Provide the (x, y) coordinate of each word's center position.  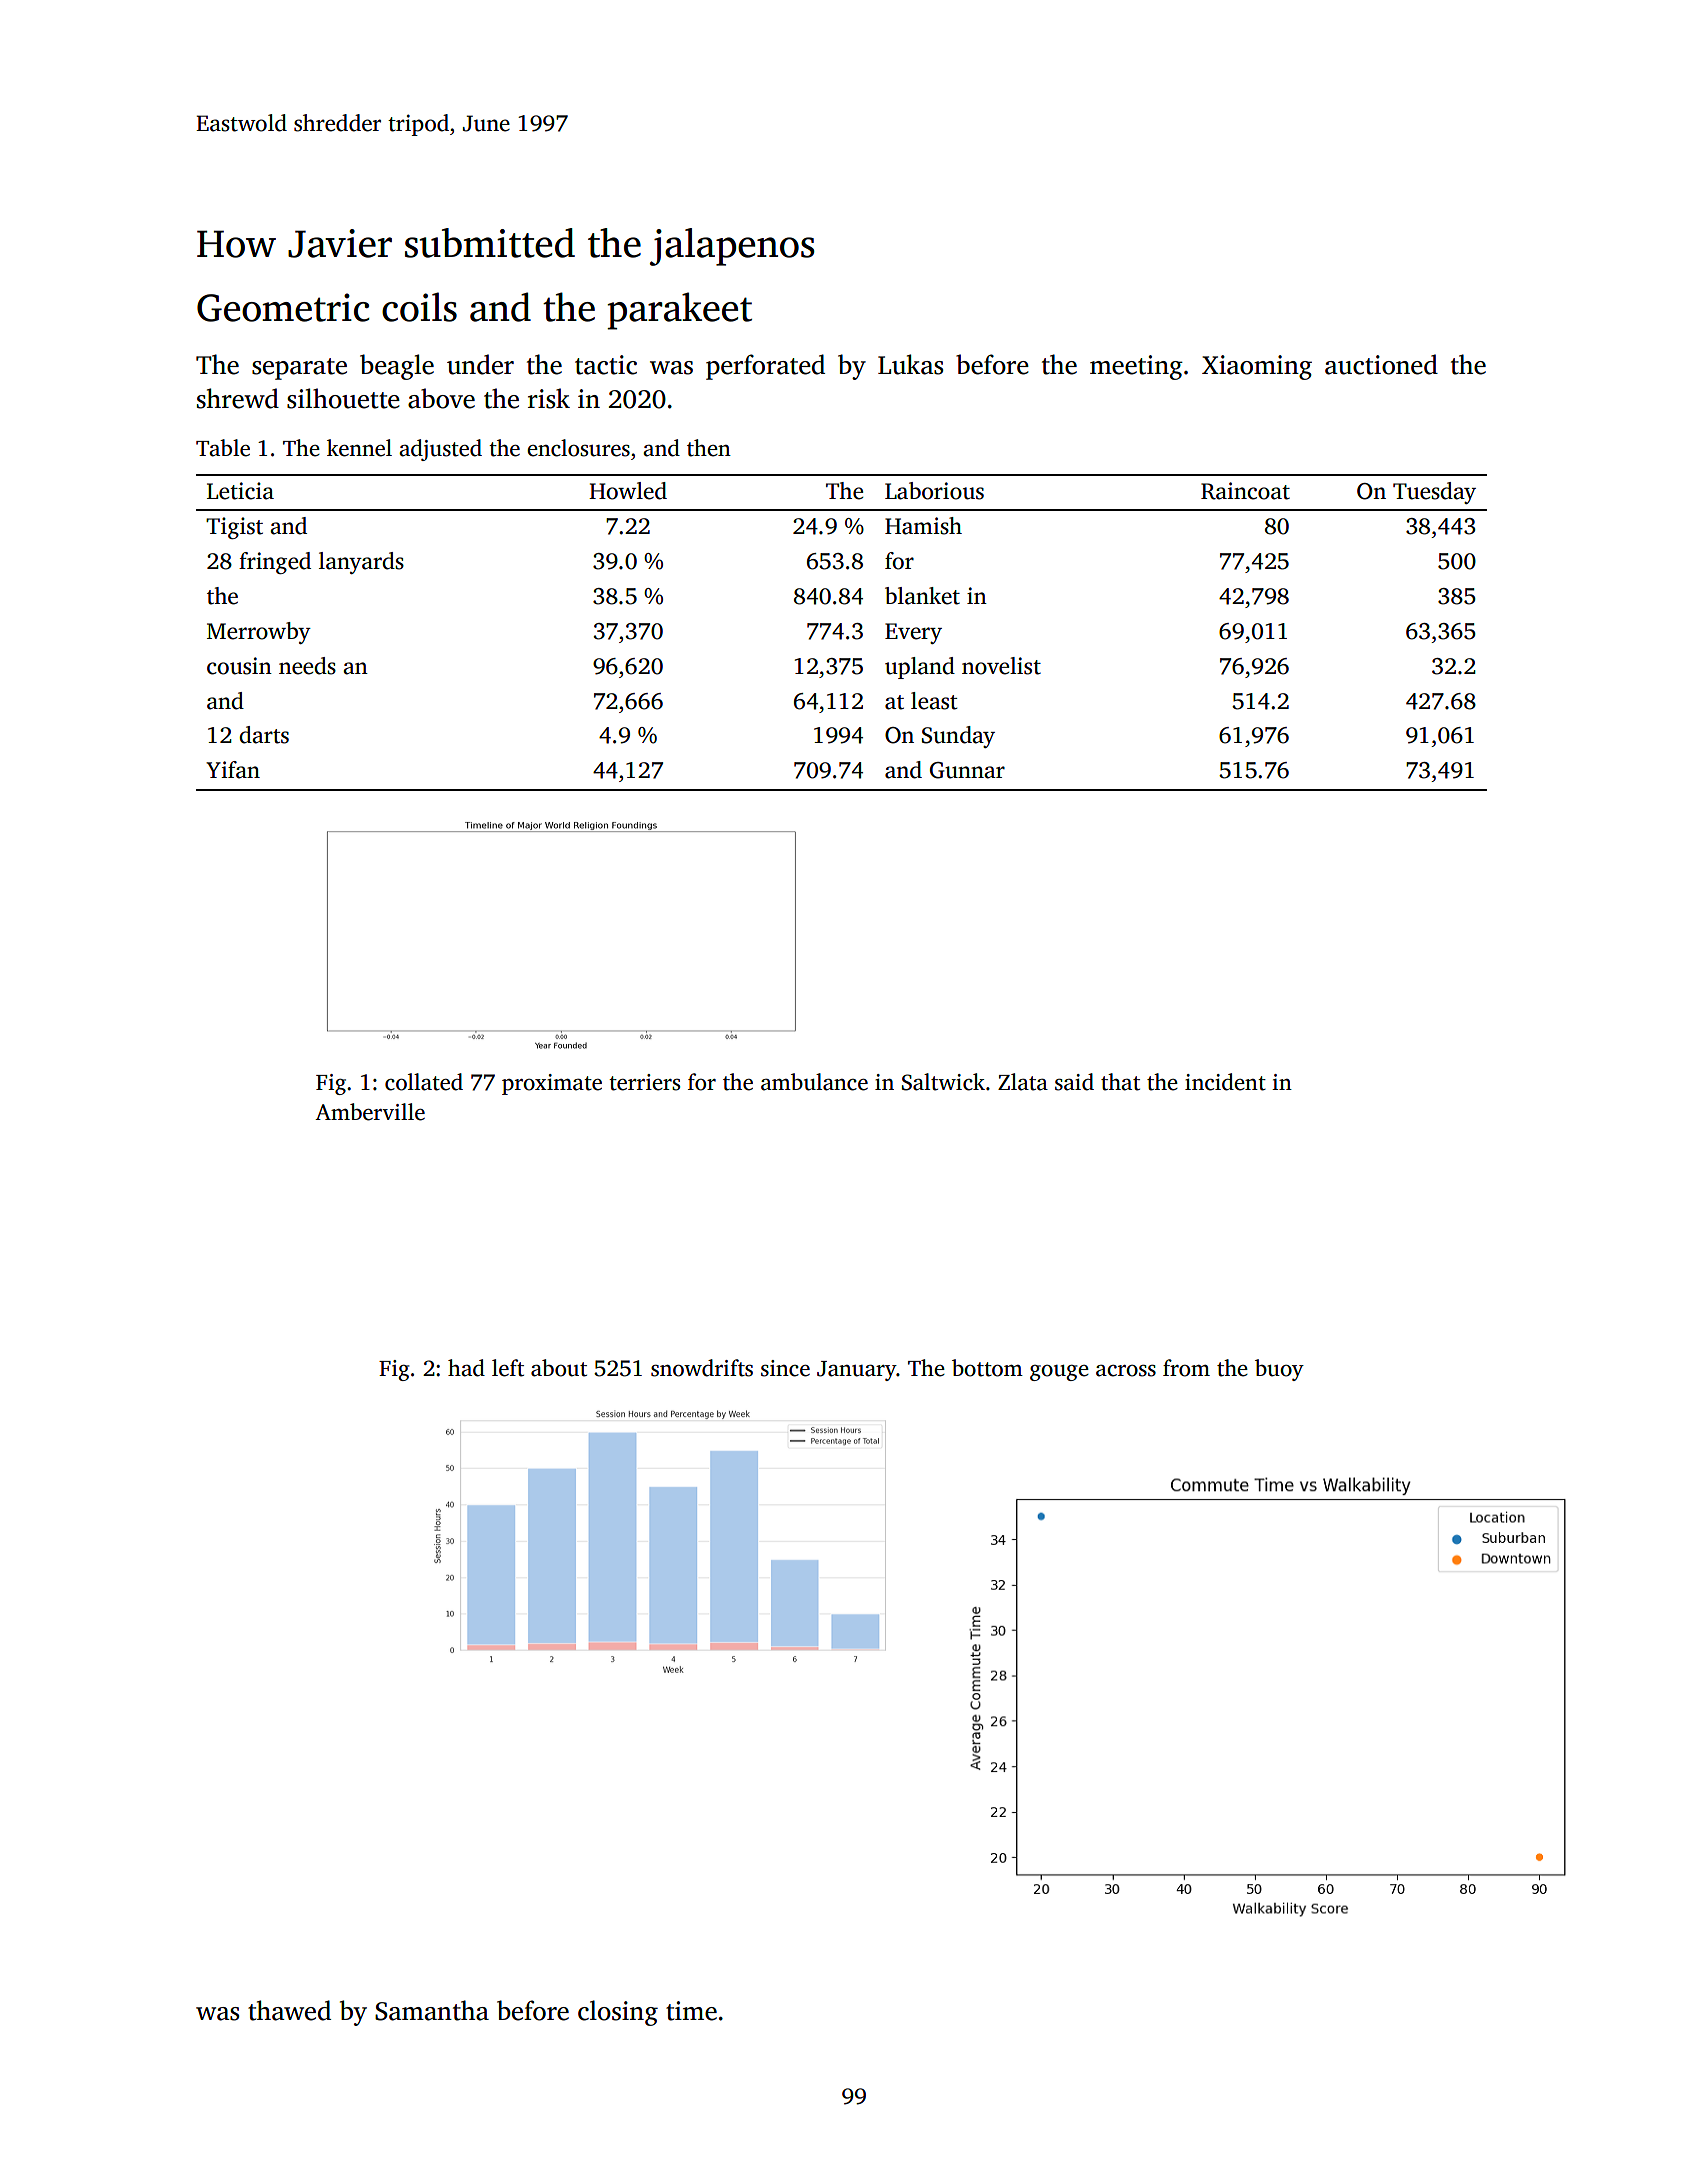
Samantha (432, 2010)
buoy (1279, 1370)
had (466, 1368)
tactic (606, 365)
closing (618, 2013)
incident (1225, 1082)
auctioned (1381, 364)
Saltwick (943, 1082)
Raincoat (1245, 491)
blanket (922, 596)
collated (424, 1082)
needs (307, 666)
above (441, 398)
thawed (289, 2010)
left (508, 1368)
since (785, 1368)
